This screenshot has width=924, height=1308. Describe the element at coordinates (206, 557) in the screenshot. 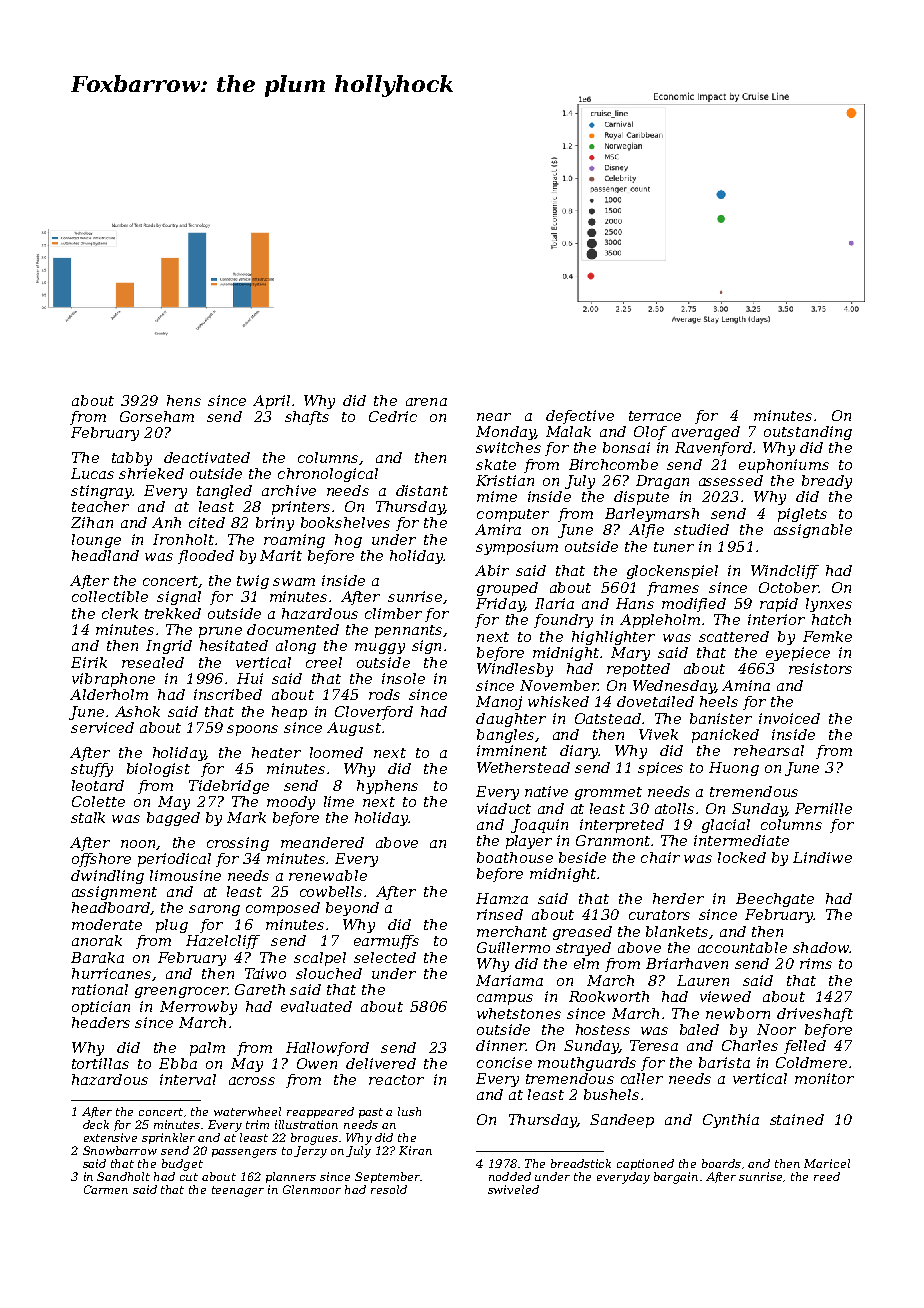

I see `flooded` at that location.
